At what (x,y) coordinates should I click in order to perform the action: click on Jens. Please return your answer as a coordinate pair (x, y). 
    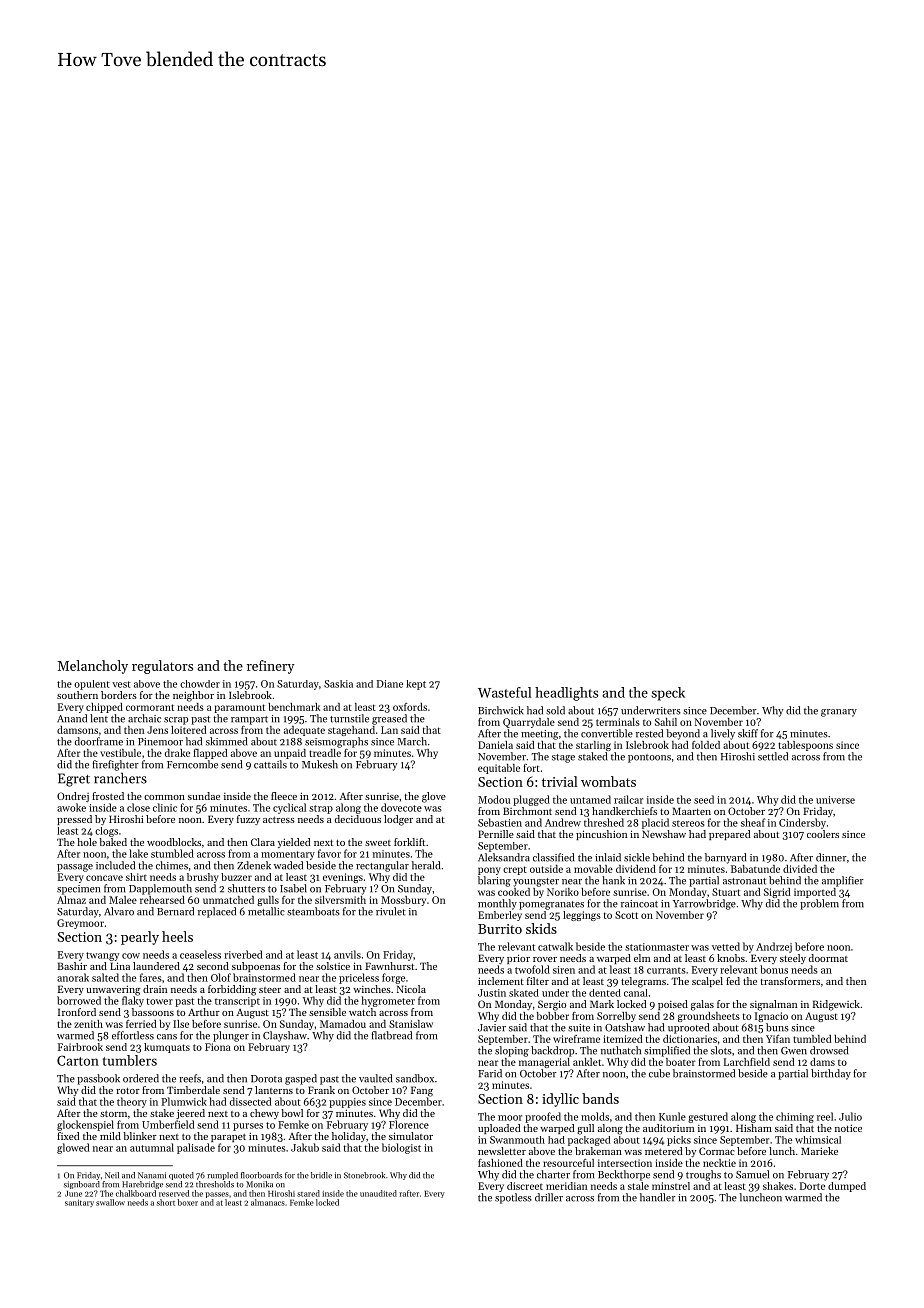
    Looking at the image, I should click on (157, 730).
